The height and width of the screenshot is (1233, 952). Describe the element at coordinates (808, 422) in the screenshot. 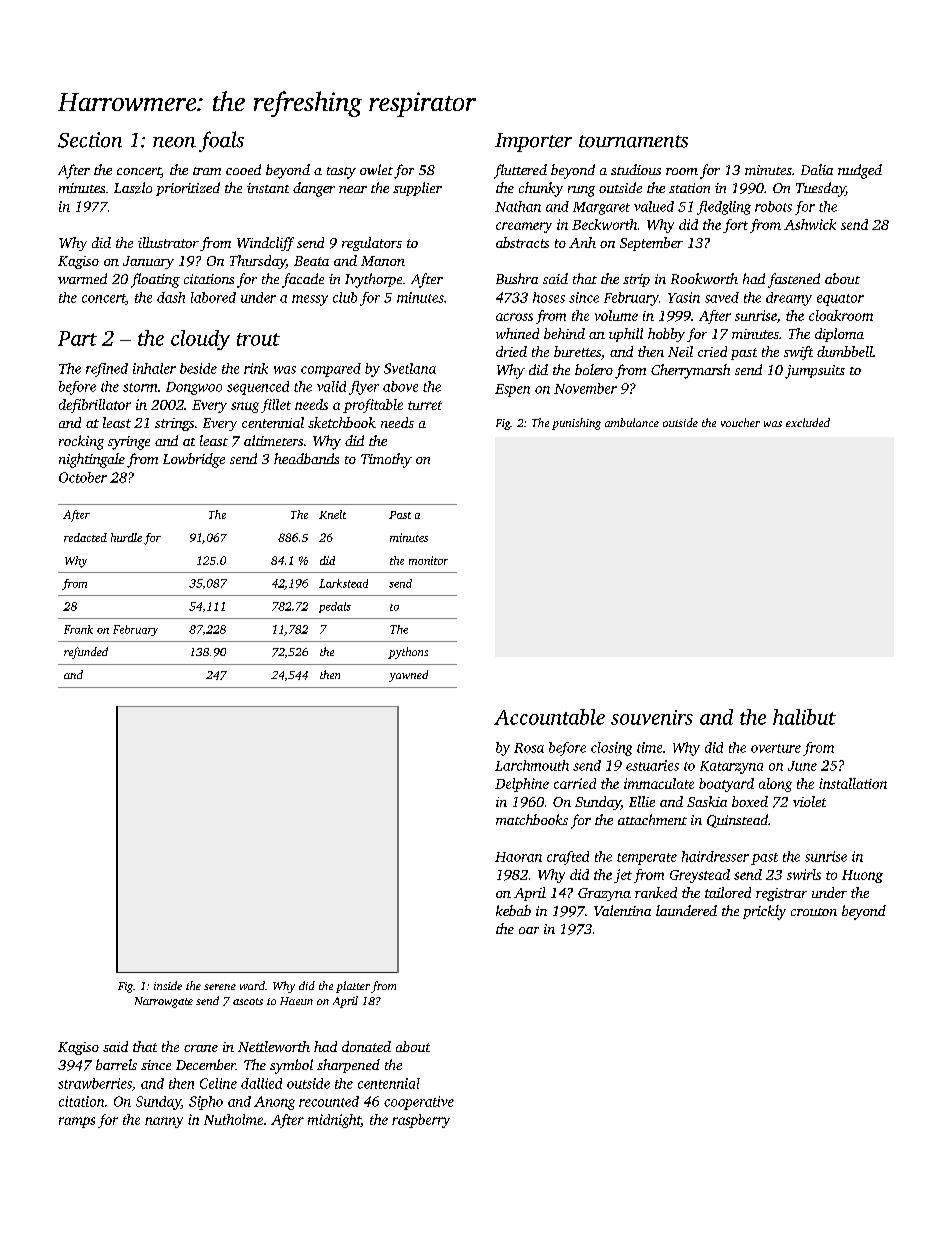

I see `excluded` at that location.
